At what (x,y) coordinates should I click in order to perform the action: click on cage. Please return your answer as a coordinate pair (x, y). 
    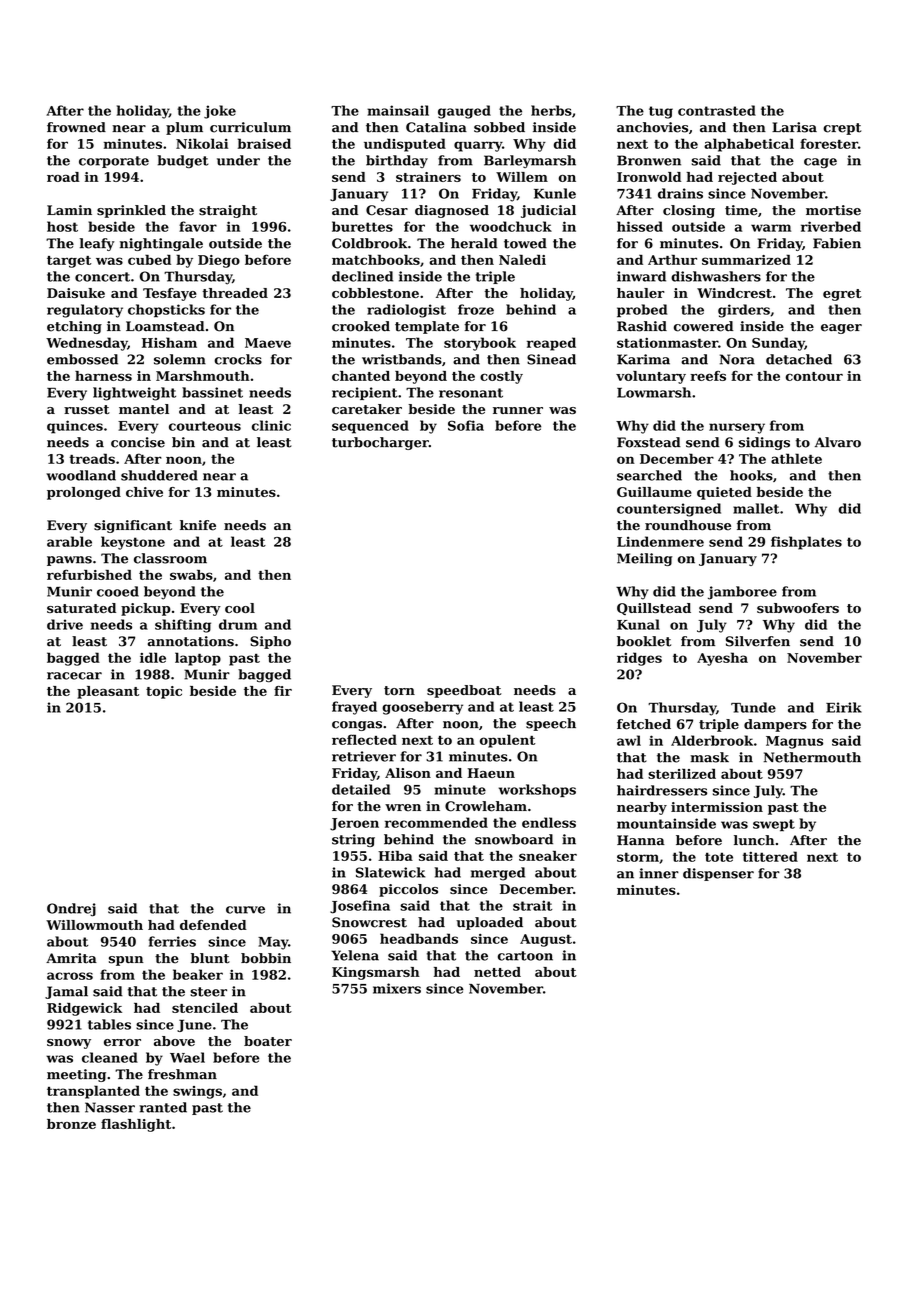
    Looking at the image, I should click on (820, 163).
